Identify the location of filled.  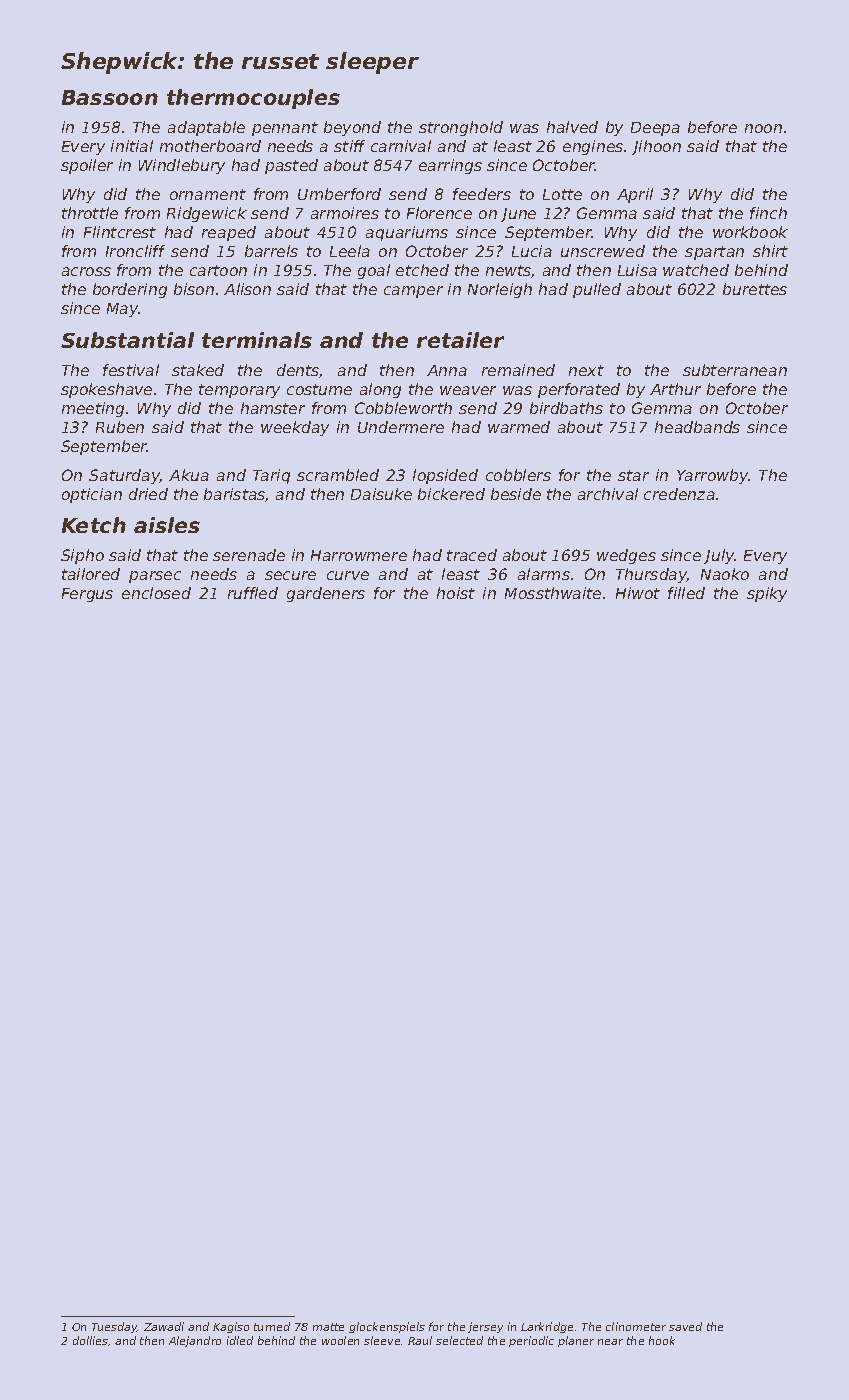
(686, 593).
